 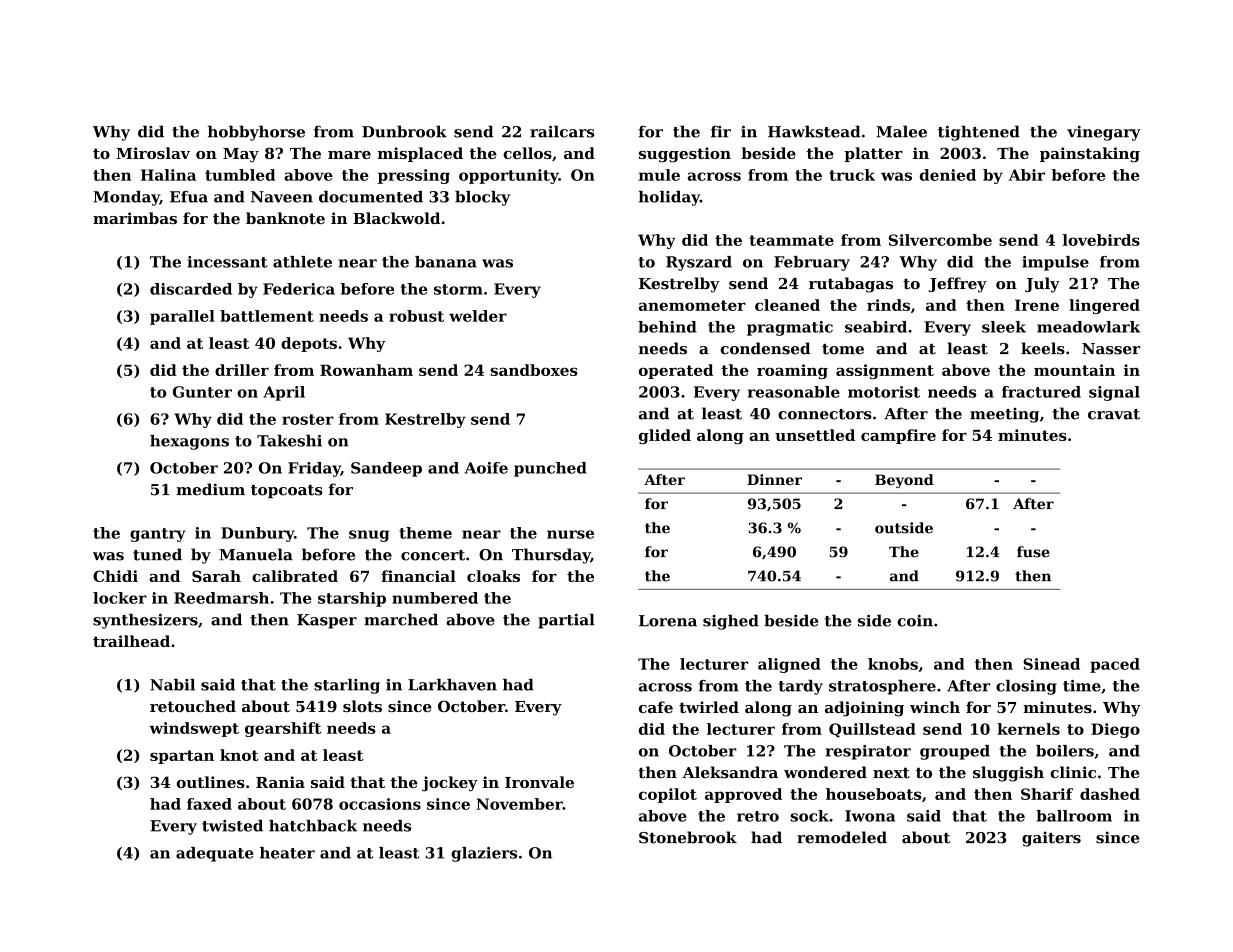 I want to click on twisted, so click(x=232, y=826).
